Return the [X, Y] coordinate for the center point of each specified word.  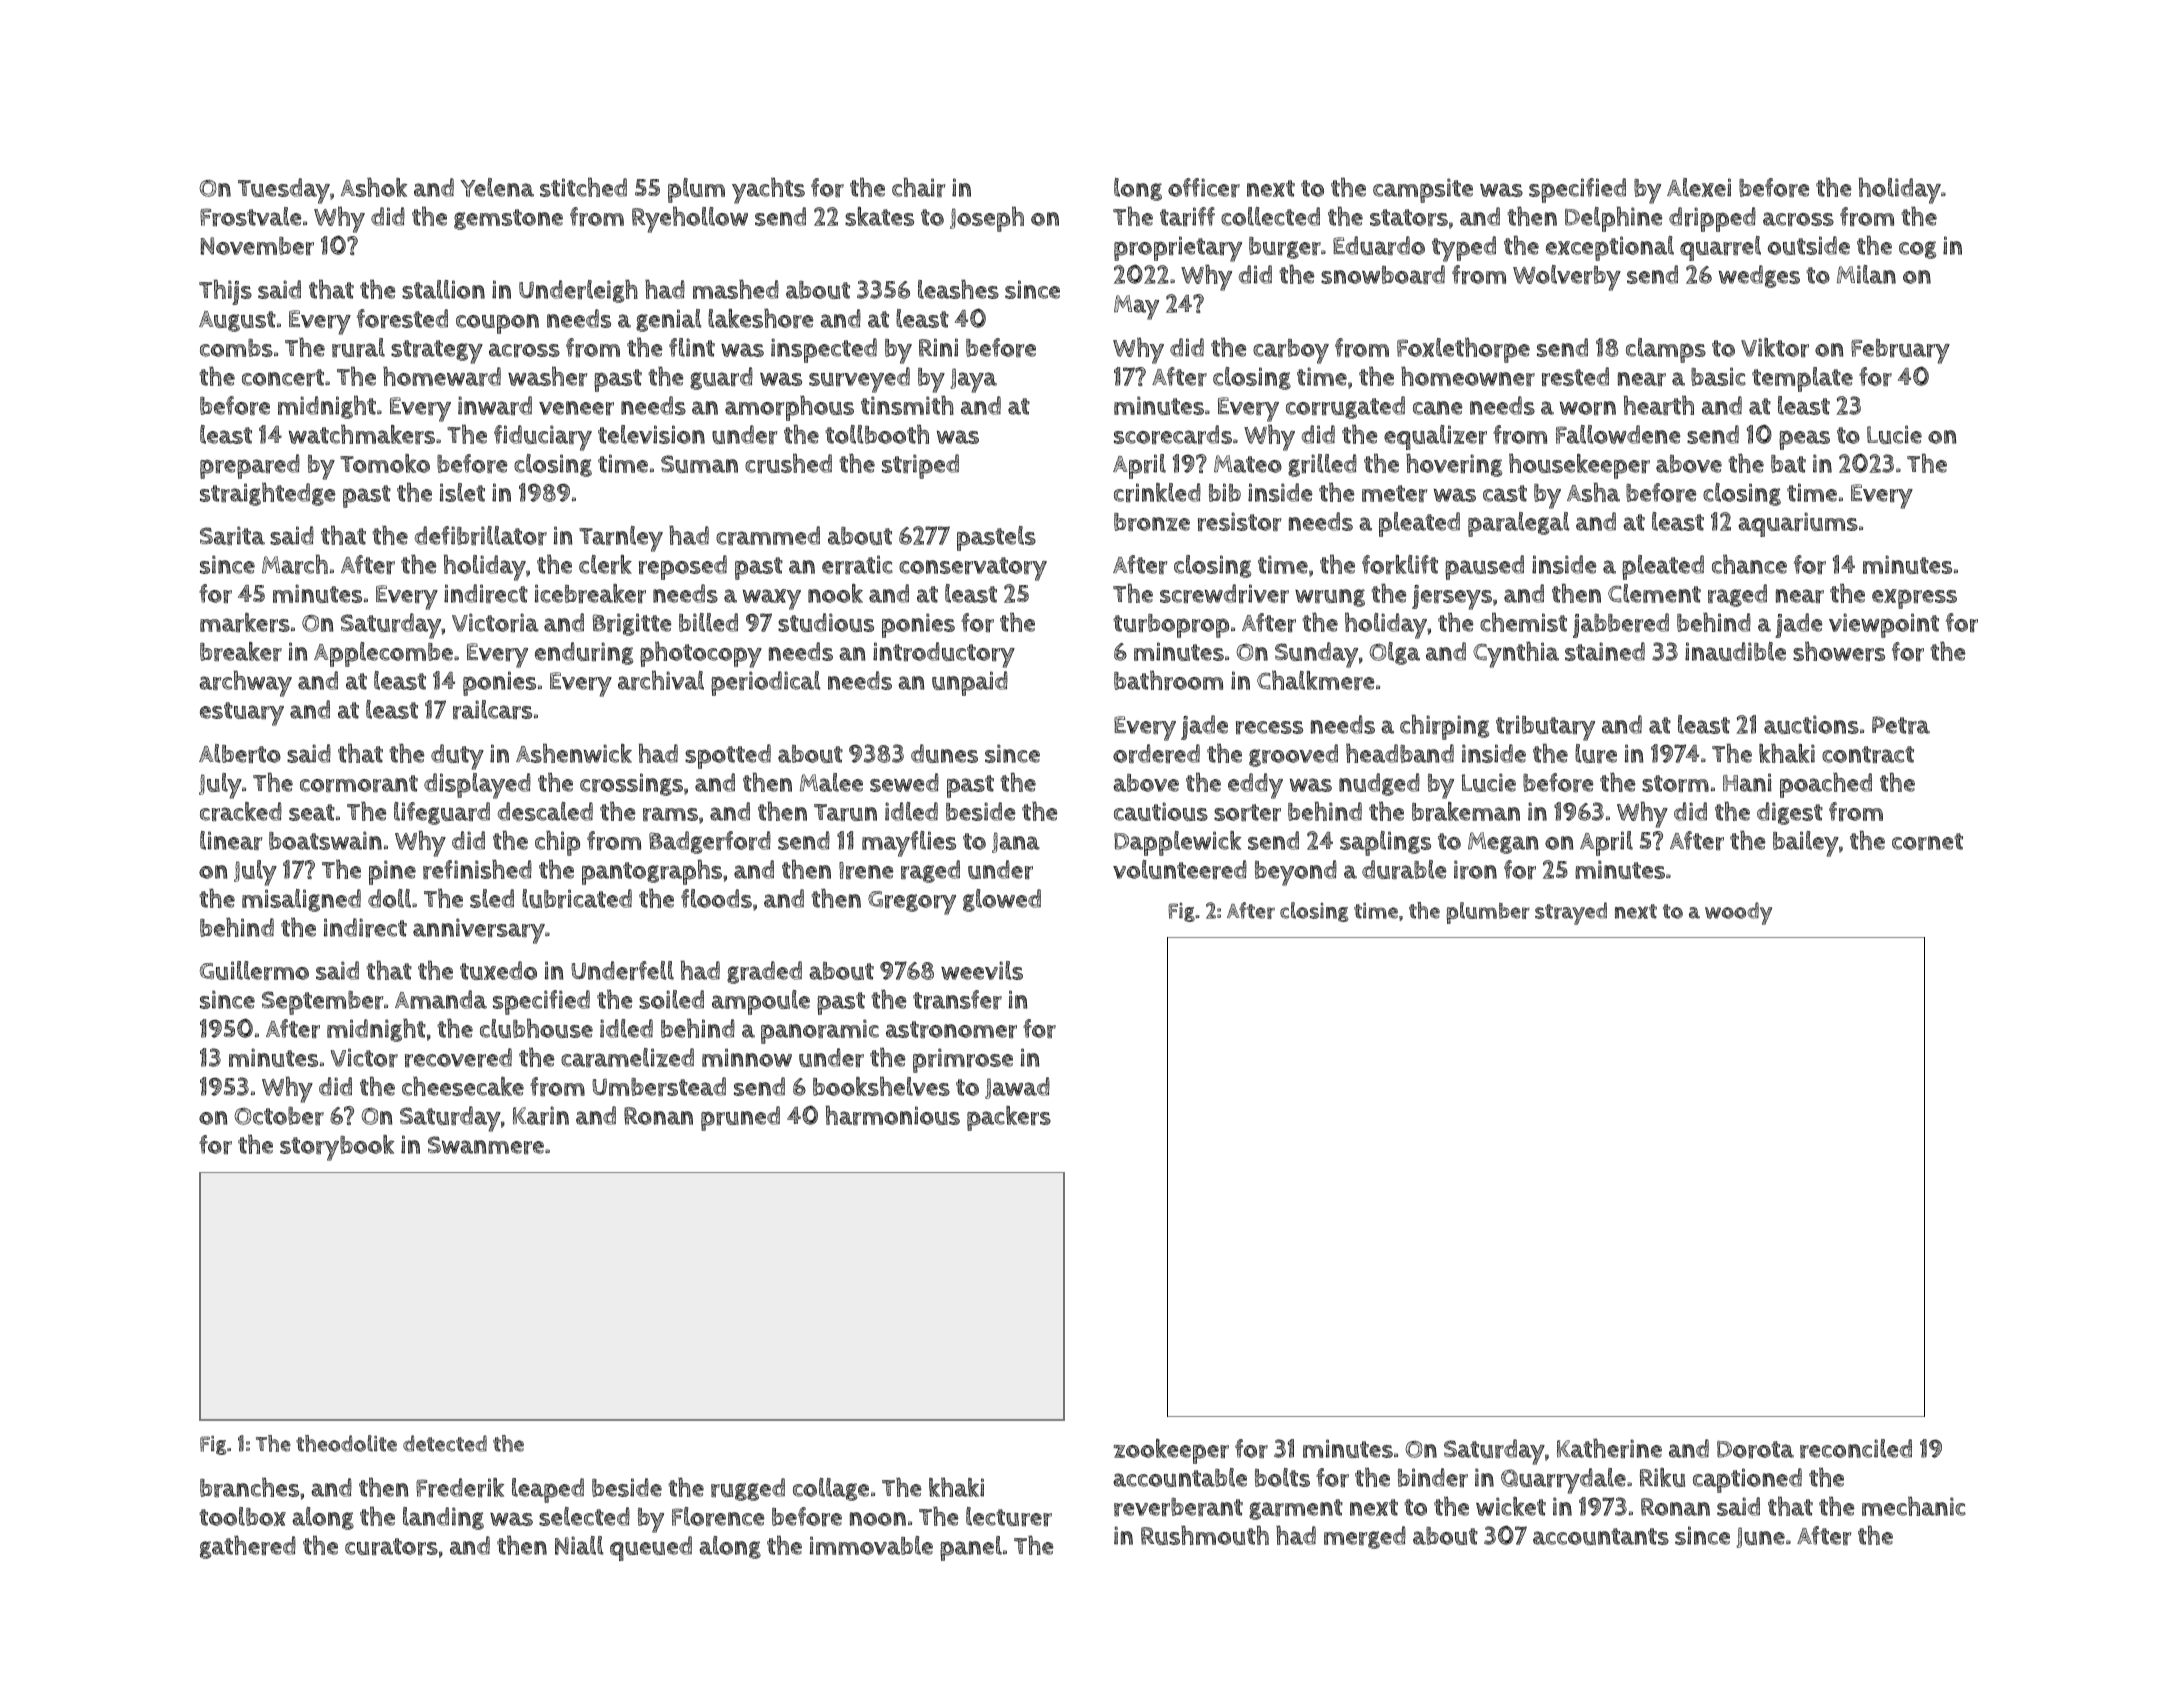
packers [1009, 1118]
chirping [1444, 727]
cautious [1161, 811]
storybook [337, 1148]
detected [445, 1443]
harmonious [893, 1115]
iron [1475, 869]
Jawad [1017, 1088]
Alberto [240, 753]
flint [692, 347]
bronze [1152, 522]
